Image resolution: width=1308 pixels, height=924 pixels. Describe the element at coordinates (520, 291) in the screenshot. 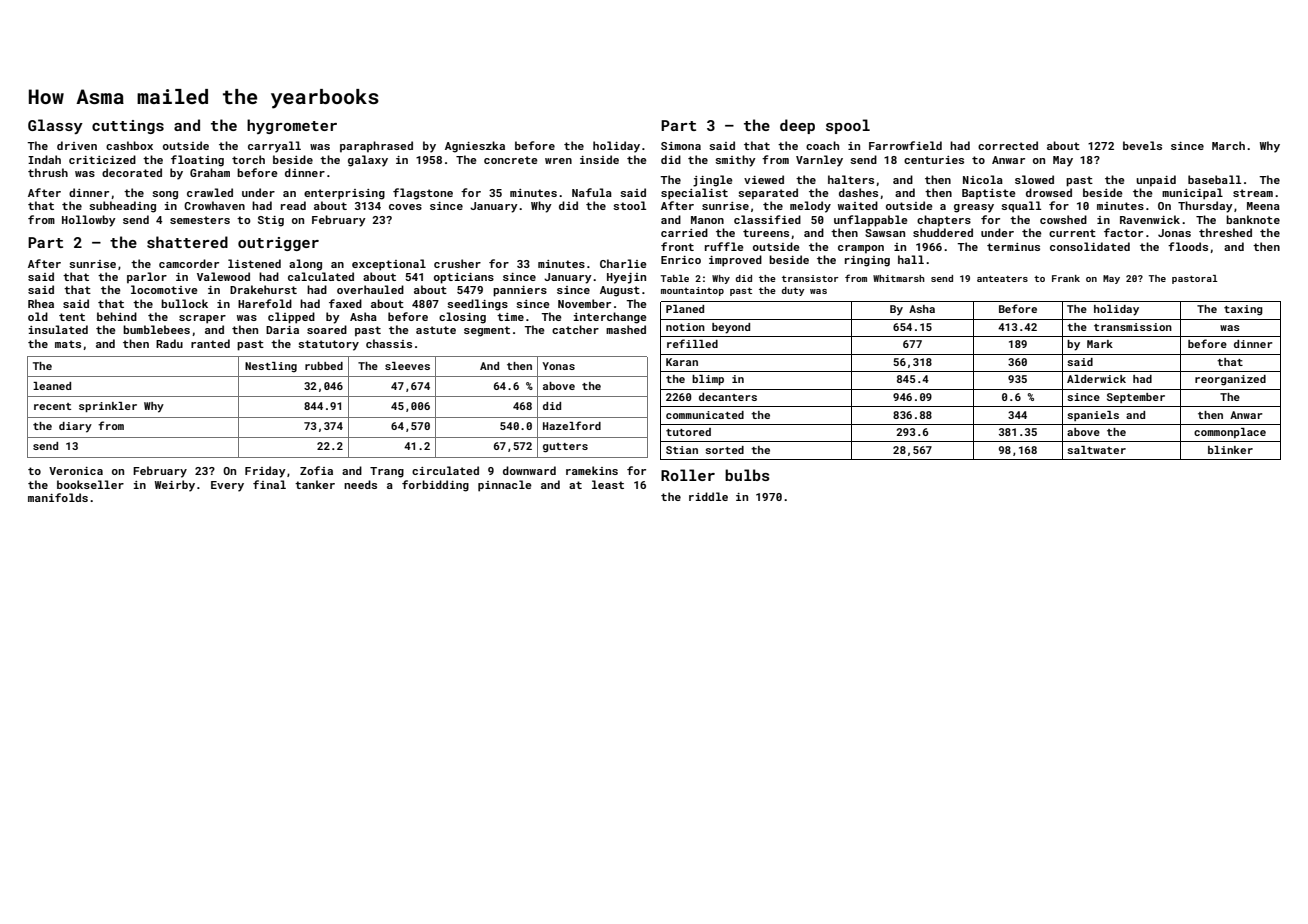

I see `panniers` at that location.
